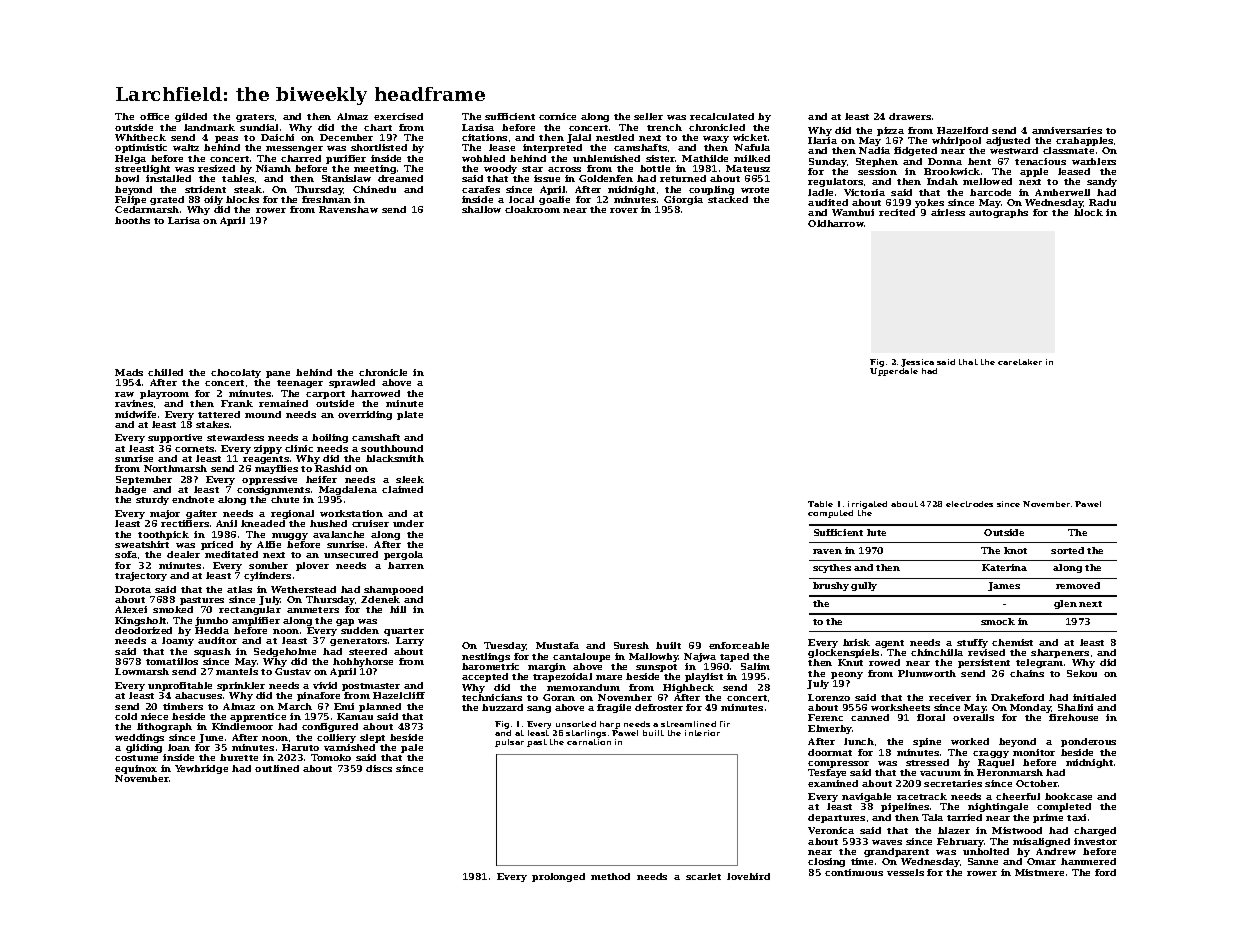 The height and width of the image is (952, 1233). I want to click on equinox, so click(136, 769).
